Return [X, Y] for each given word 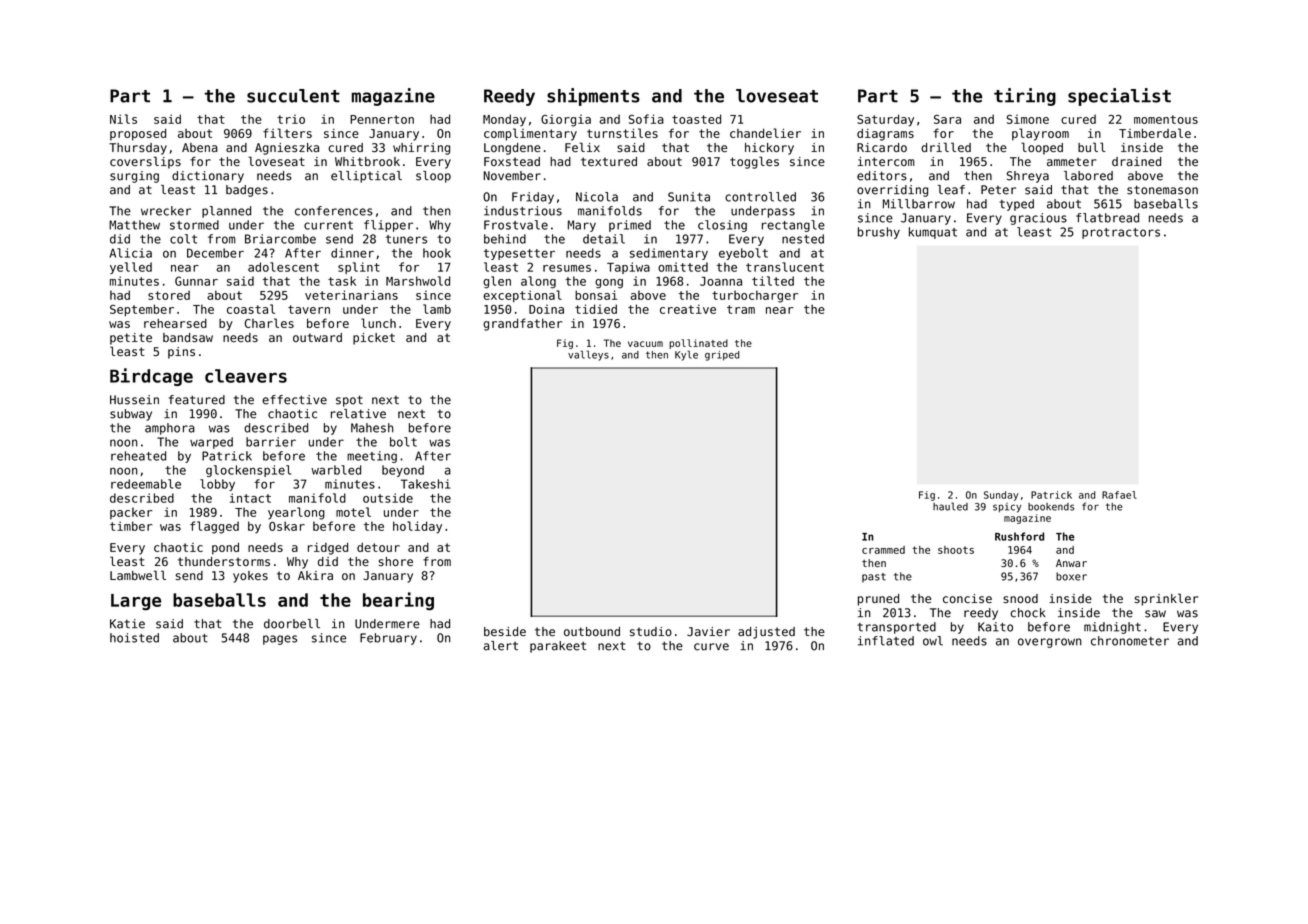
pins [181, 353]
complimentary [530, 134]
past [874, 578]
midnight [1112, 628]
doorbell [292, 624]
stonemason [1162, 190]
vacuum [645, 344]
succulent [293, 96]
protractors [1121, 233]
